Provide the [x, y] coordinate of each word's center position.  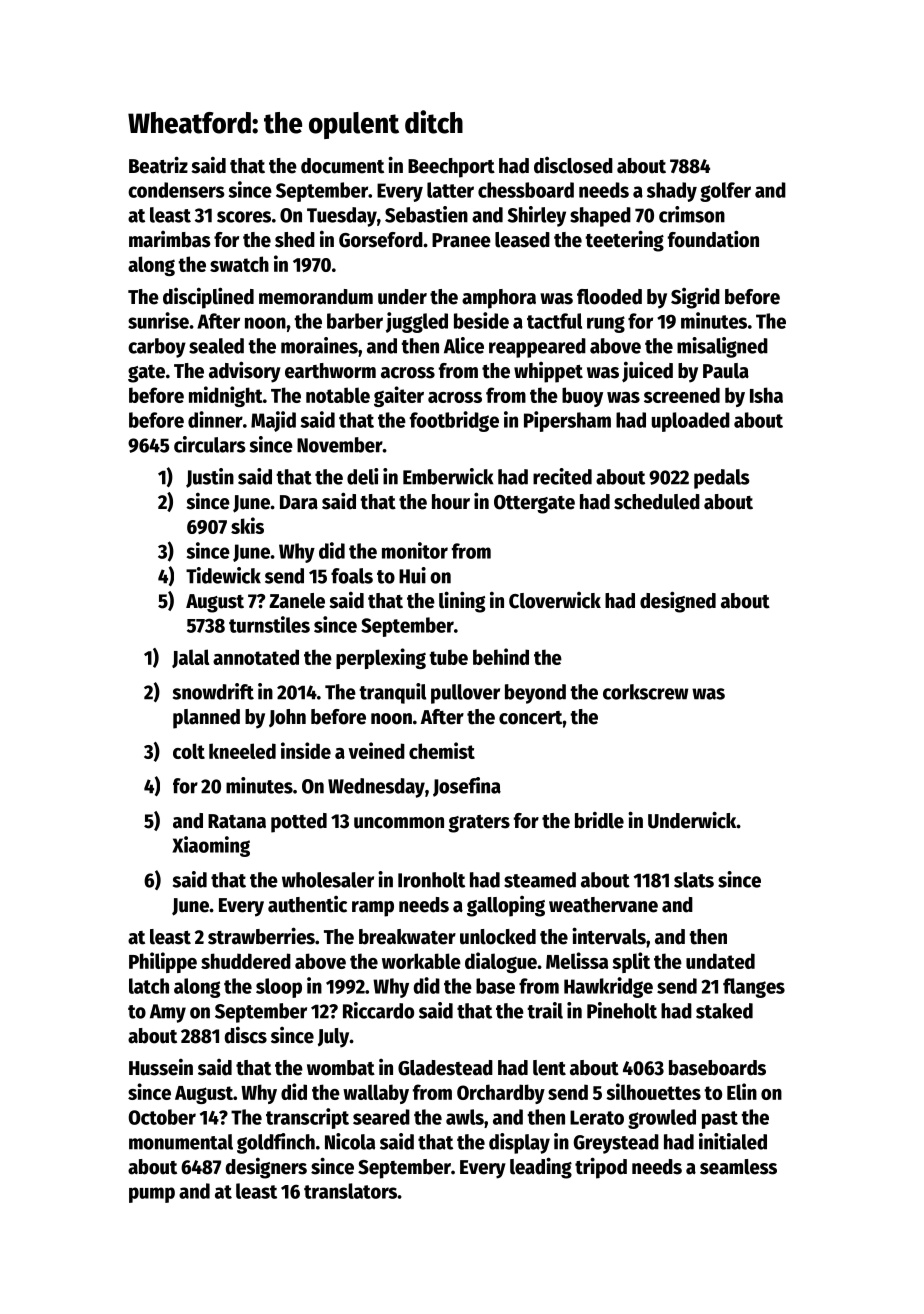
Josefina [467, 787]
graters [479, 824]
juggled [417, 322]
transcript [307, 1118]
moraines [319, 345]
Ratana [237, 821]
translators [350, 1191]
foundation [713, 239]
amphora [499, 299]
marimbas [170, 239]
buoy [582, 397]
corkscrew [645, 692]
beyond [535, 694]
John [287, 718]
